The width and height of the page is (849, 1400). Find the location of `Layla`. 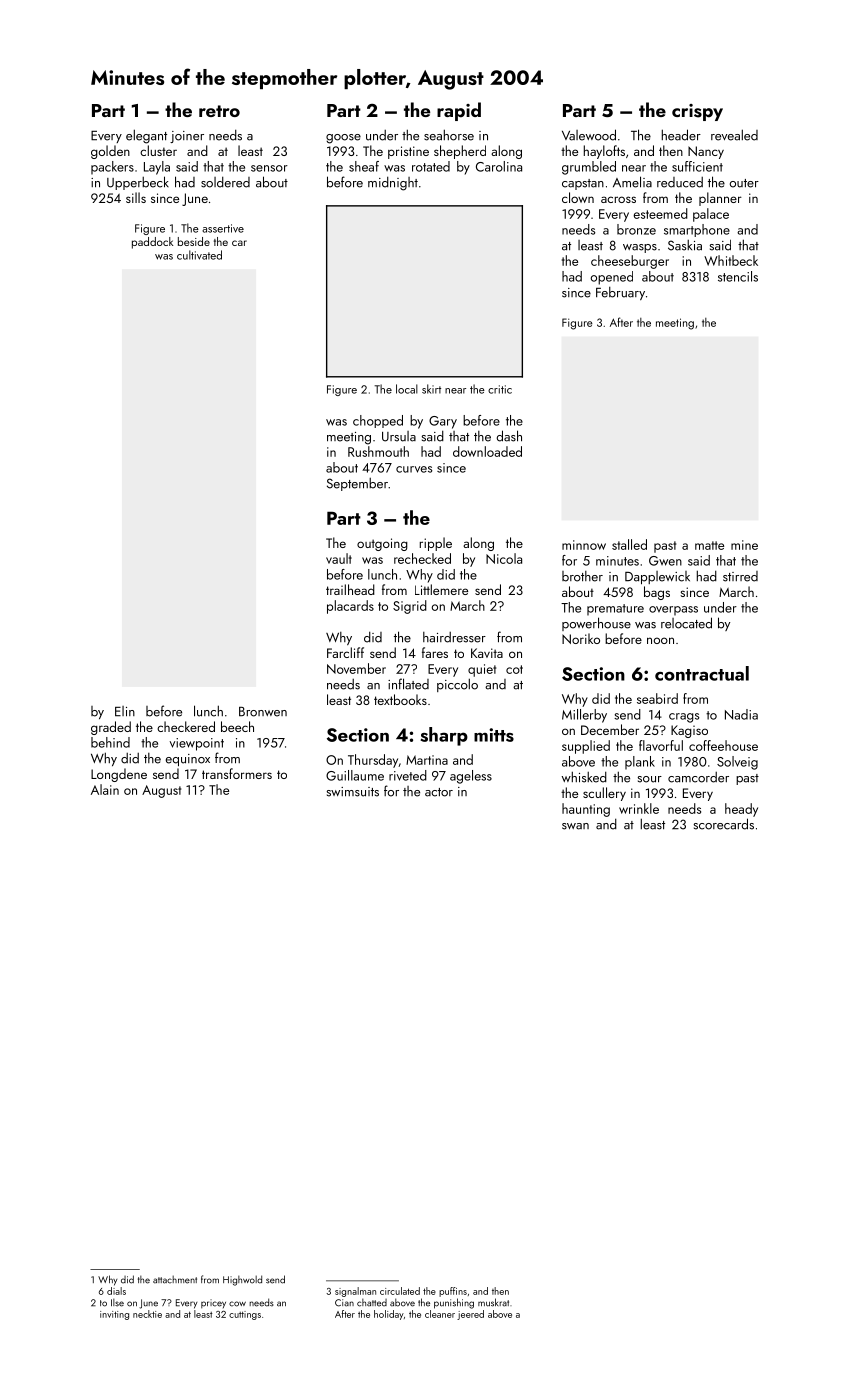

Layla is located at coordinates (157, 168).
